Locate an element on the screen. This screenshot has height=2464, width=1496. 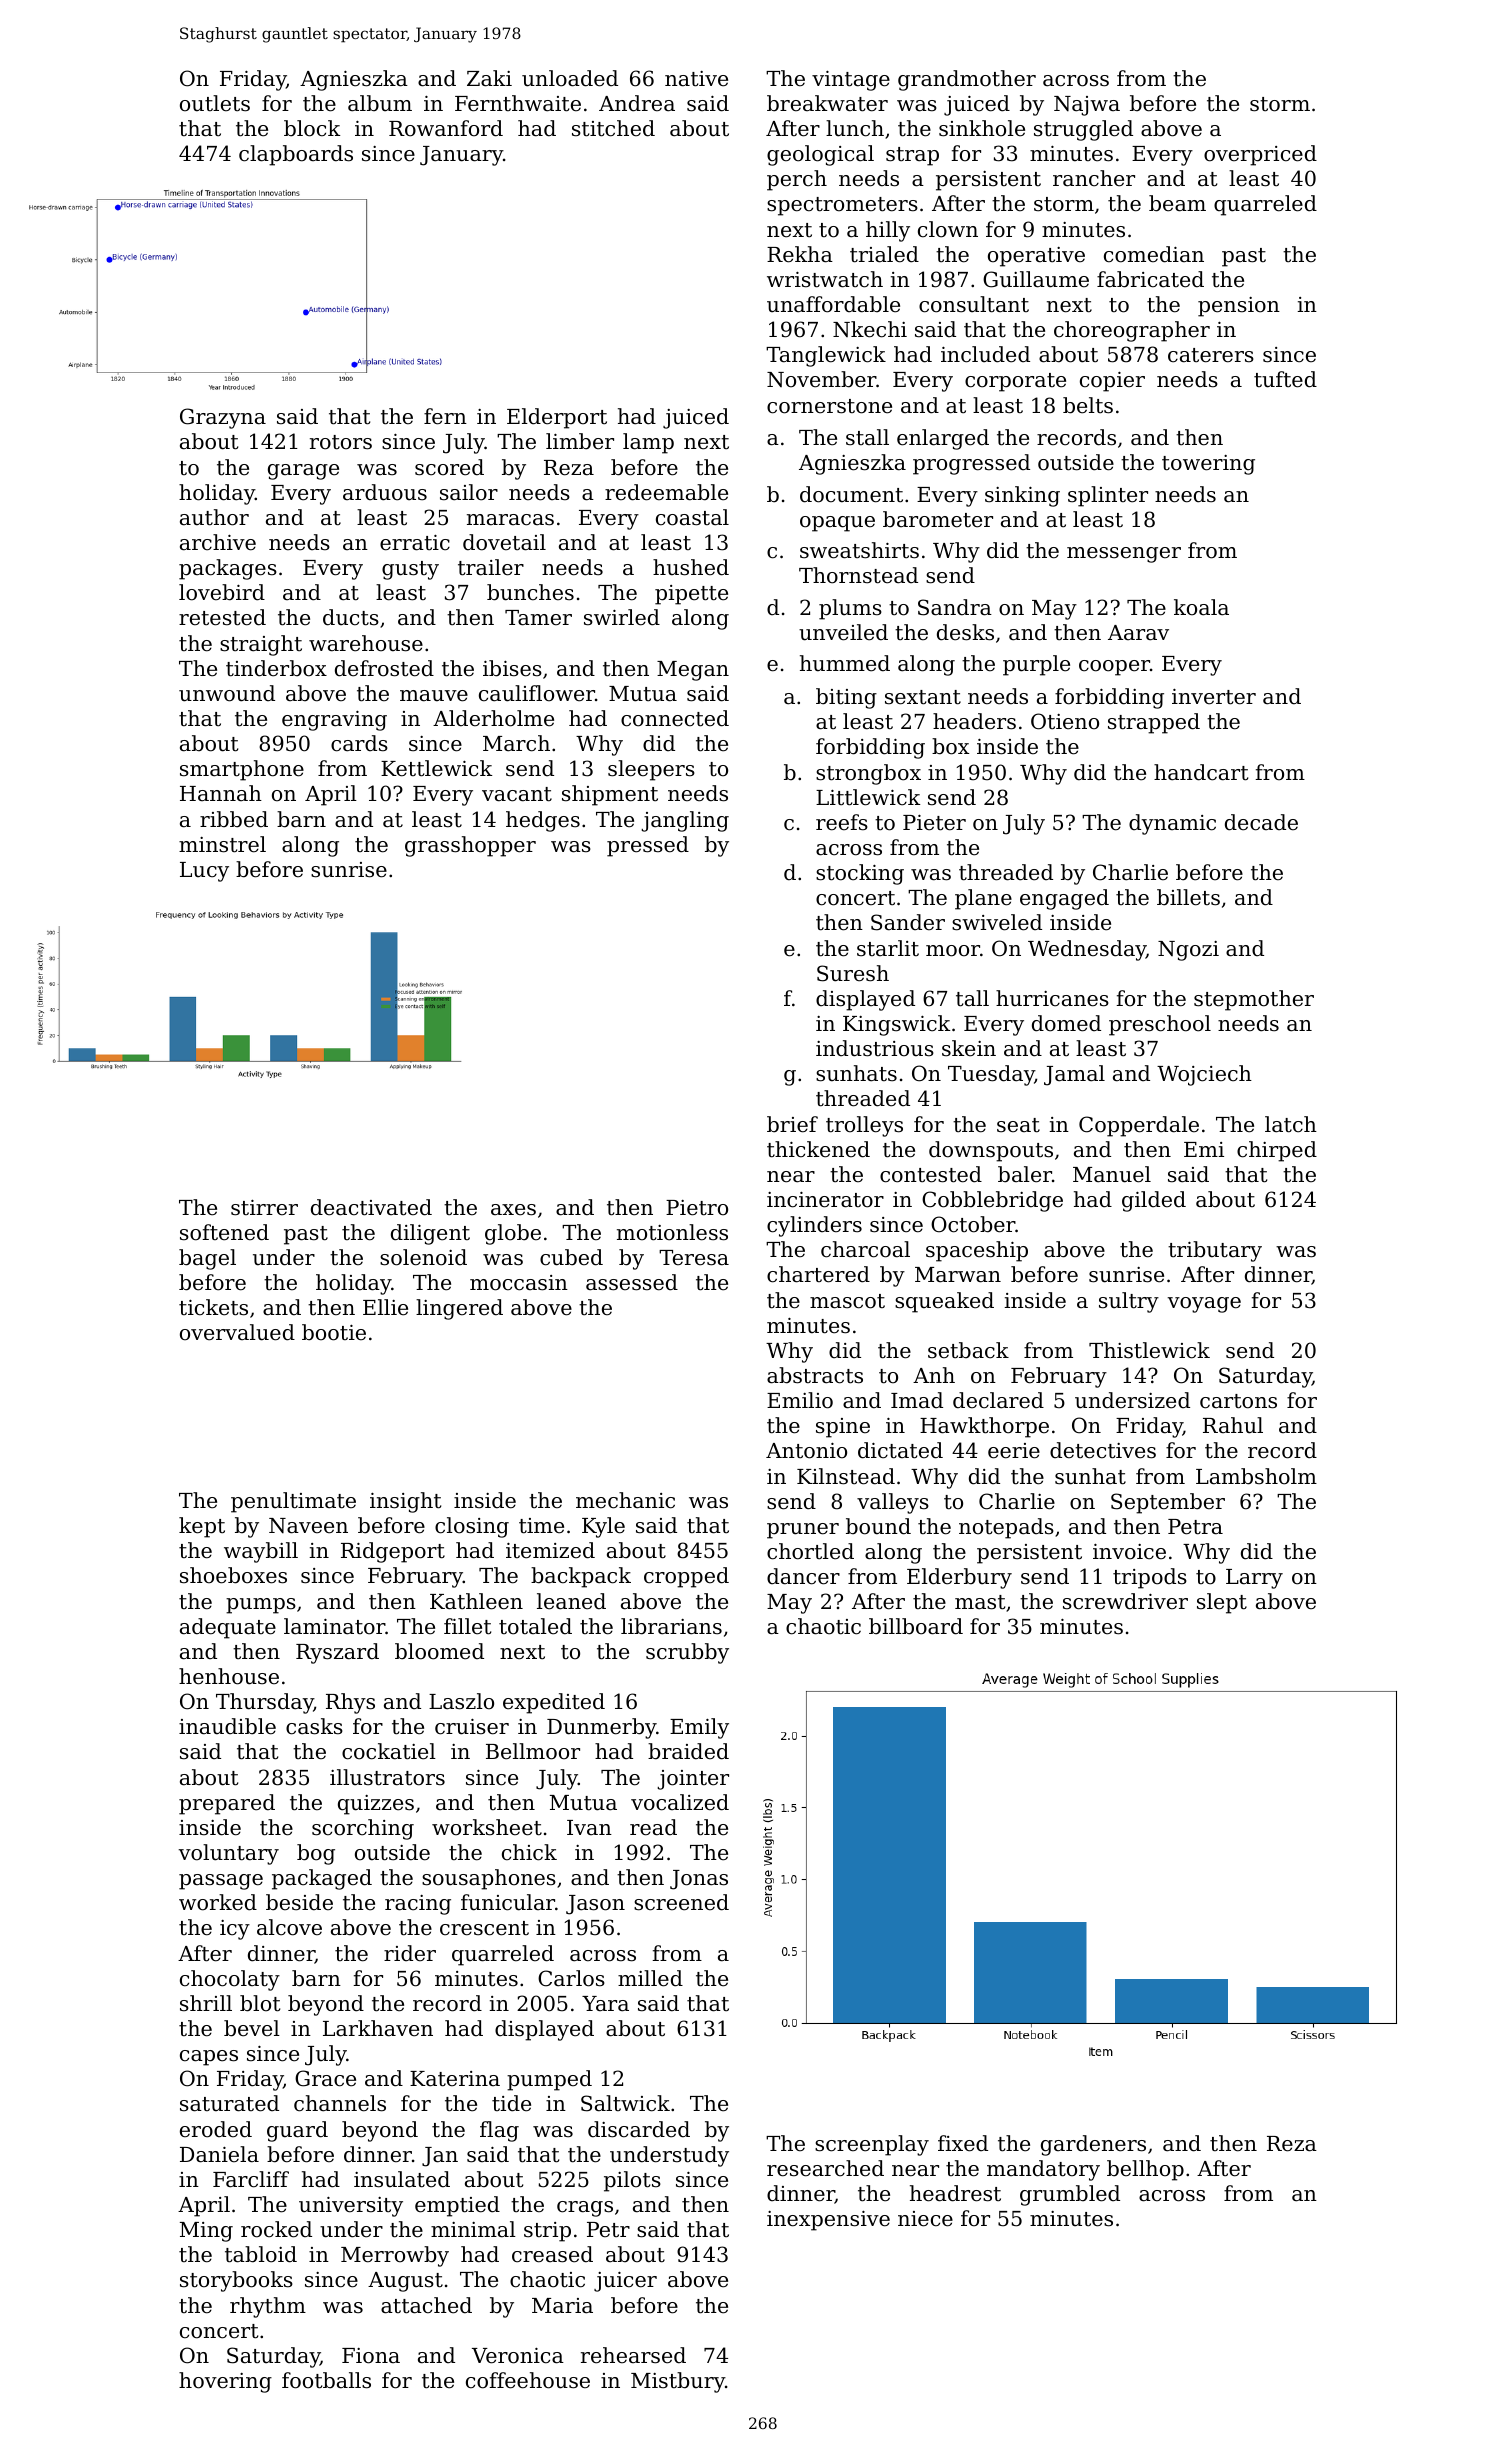
splinter is located at coordinates (1108, 496).
